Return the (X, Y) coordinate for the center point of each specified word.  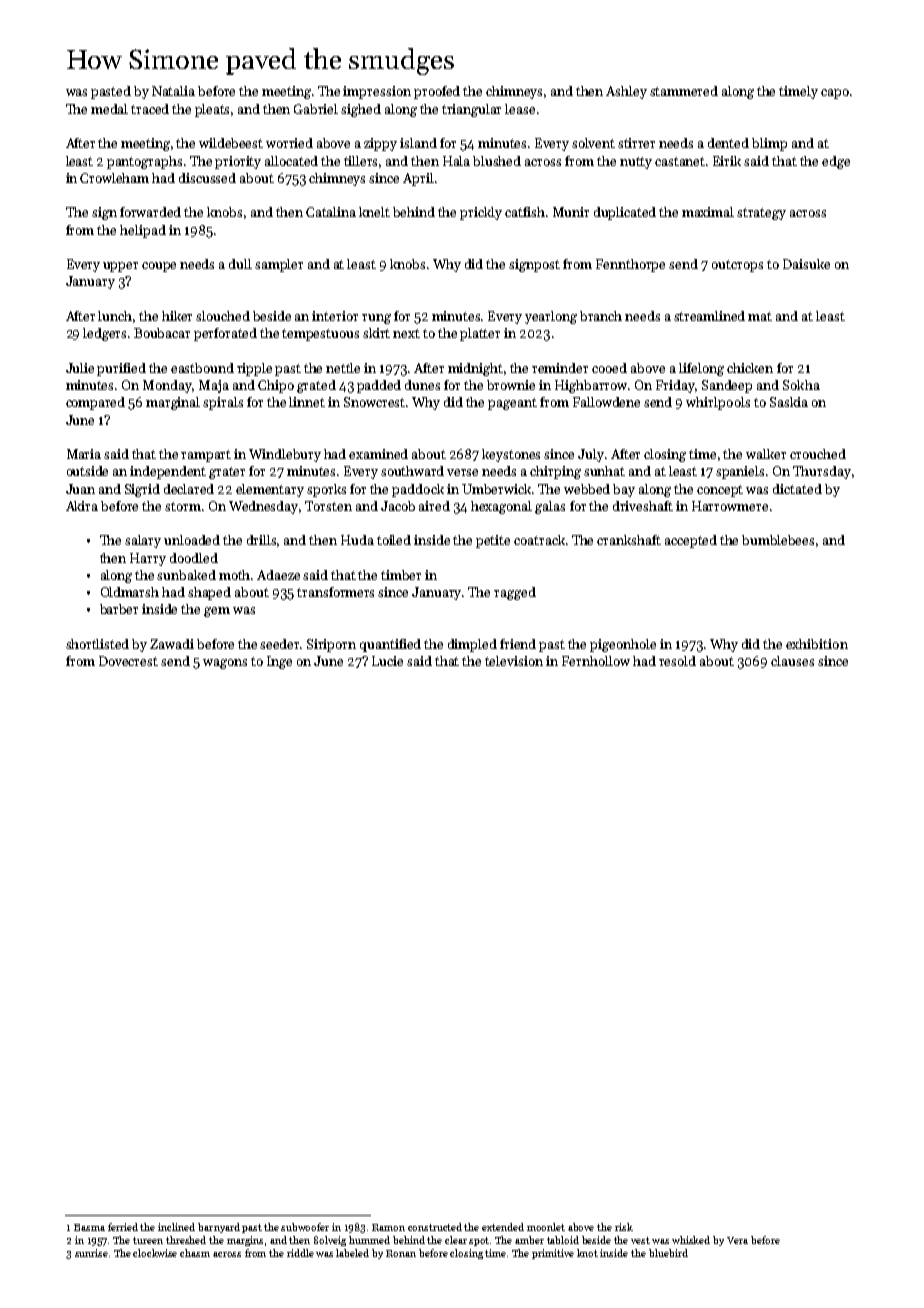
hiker (177, 316)
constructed (435, 1227)
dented (728, 143)
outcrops (737, 266)
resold (677, 661)
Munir (571, 212)
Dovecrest (128, 661)
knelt (374, 212)
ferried (123, 1227)
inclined (176, 1227)
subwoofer (305, 1227)
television (514, 661)
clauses (792, 661)
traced (150, 109)
